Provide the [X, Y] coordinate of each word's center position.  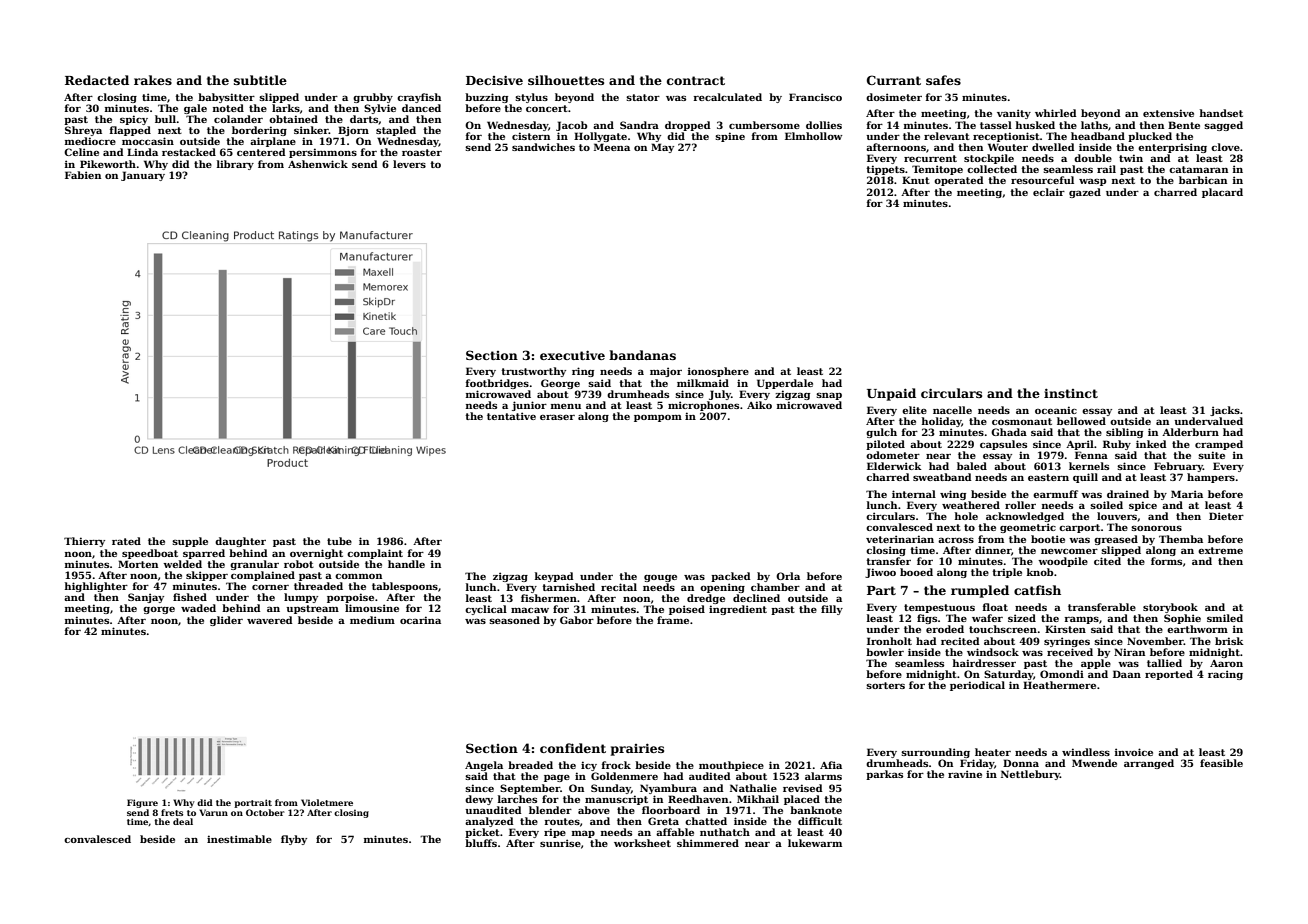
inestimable [239, 839]
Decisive [494, 80]
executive [572, 355]
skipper [207, 576]
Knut [916, 180]
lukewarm [815, 843]
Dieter [1226, 516]
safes [943, 80]
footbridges [497, 384]
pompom [658, 418]
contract [696, 80]
